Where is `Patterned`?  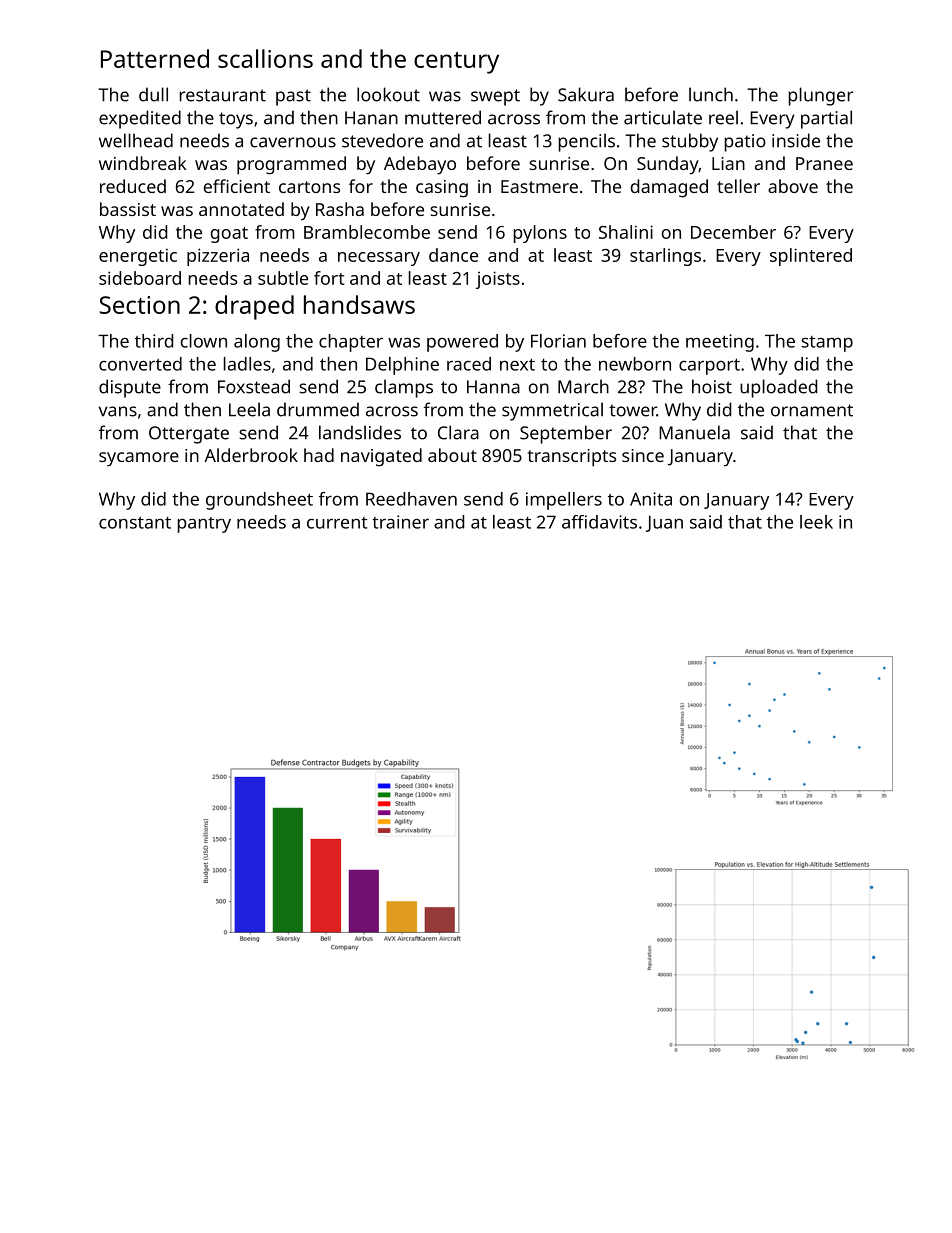
Patterned is located at coordinates (155, 58).
